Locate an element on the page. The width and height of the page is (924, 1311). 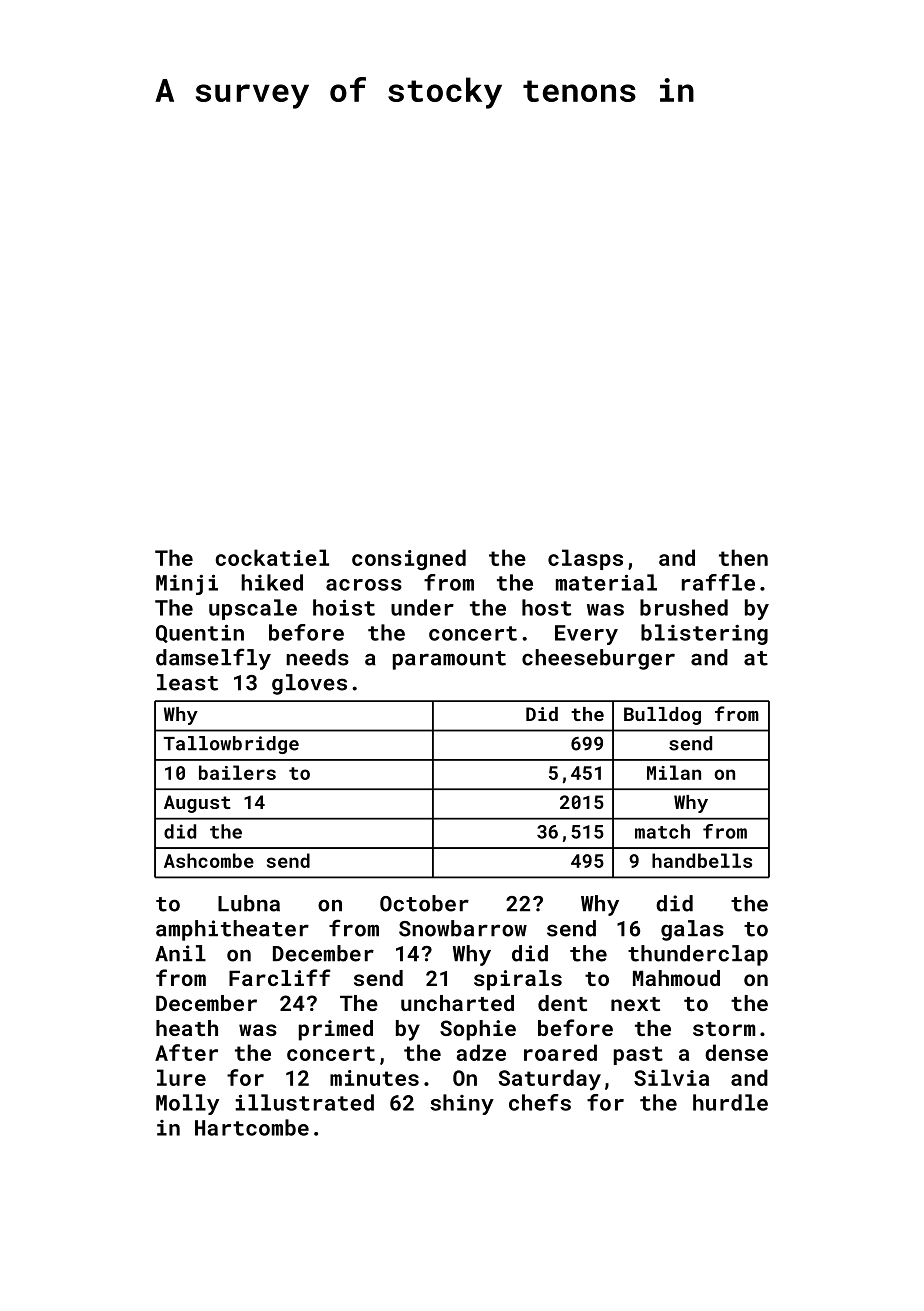
galas is located at coordinates (692, 930).
